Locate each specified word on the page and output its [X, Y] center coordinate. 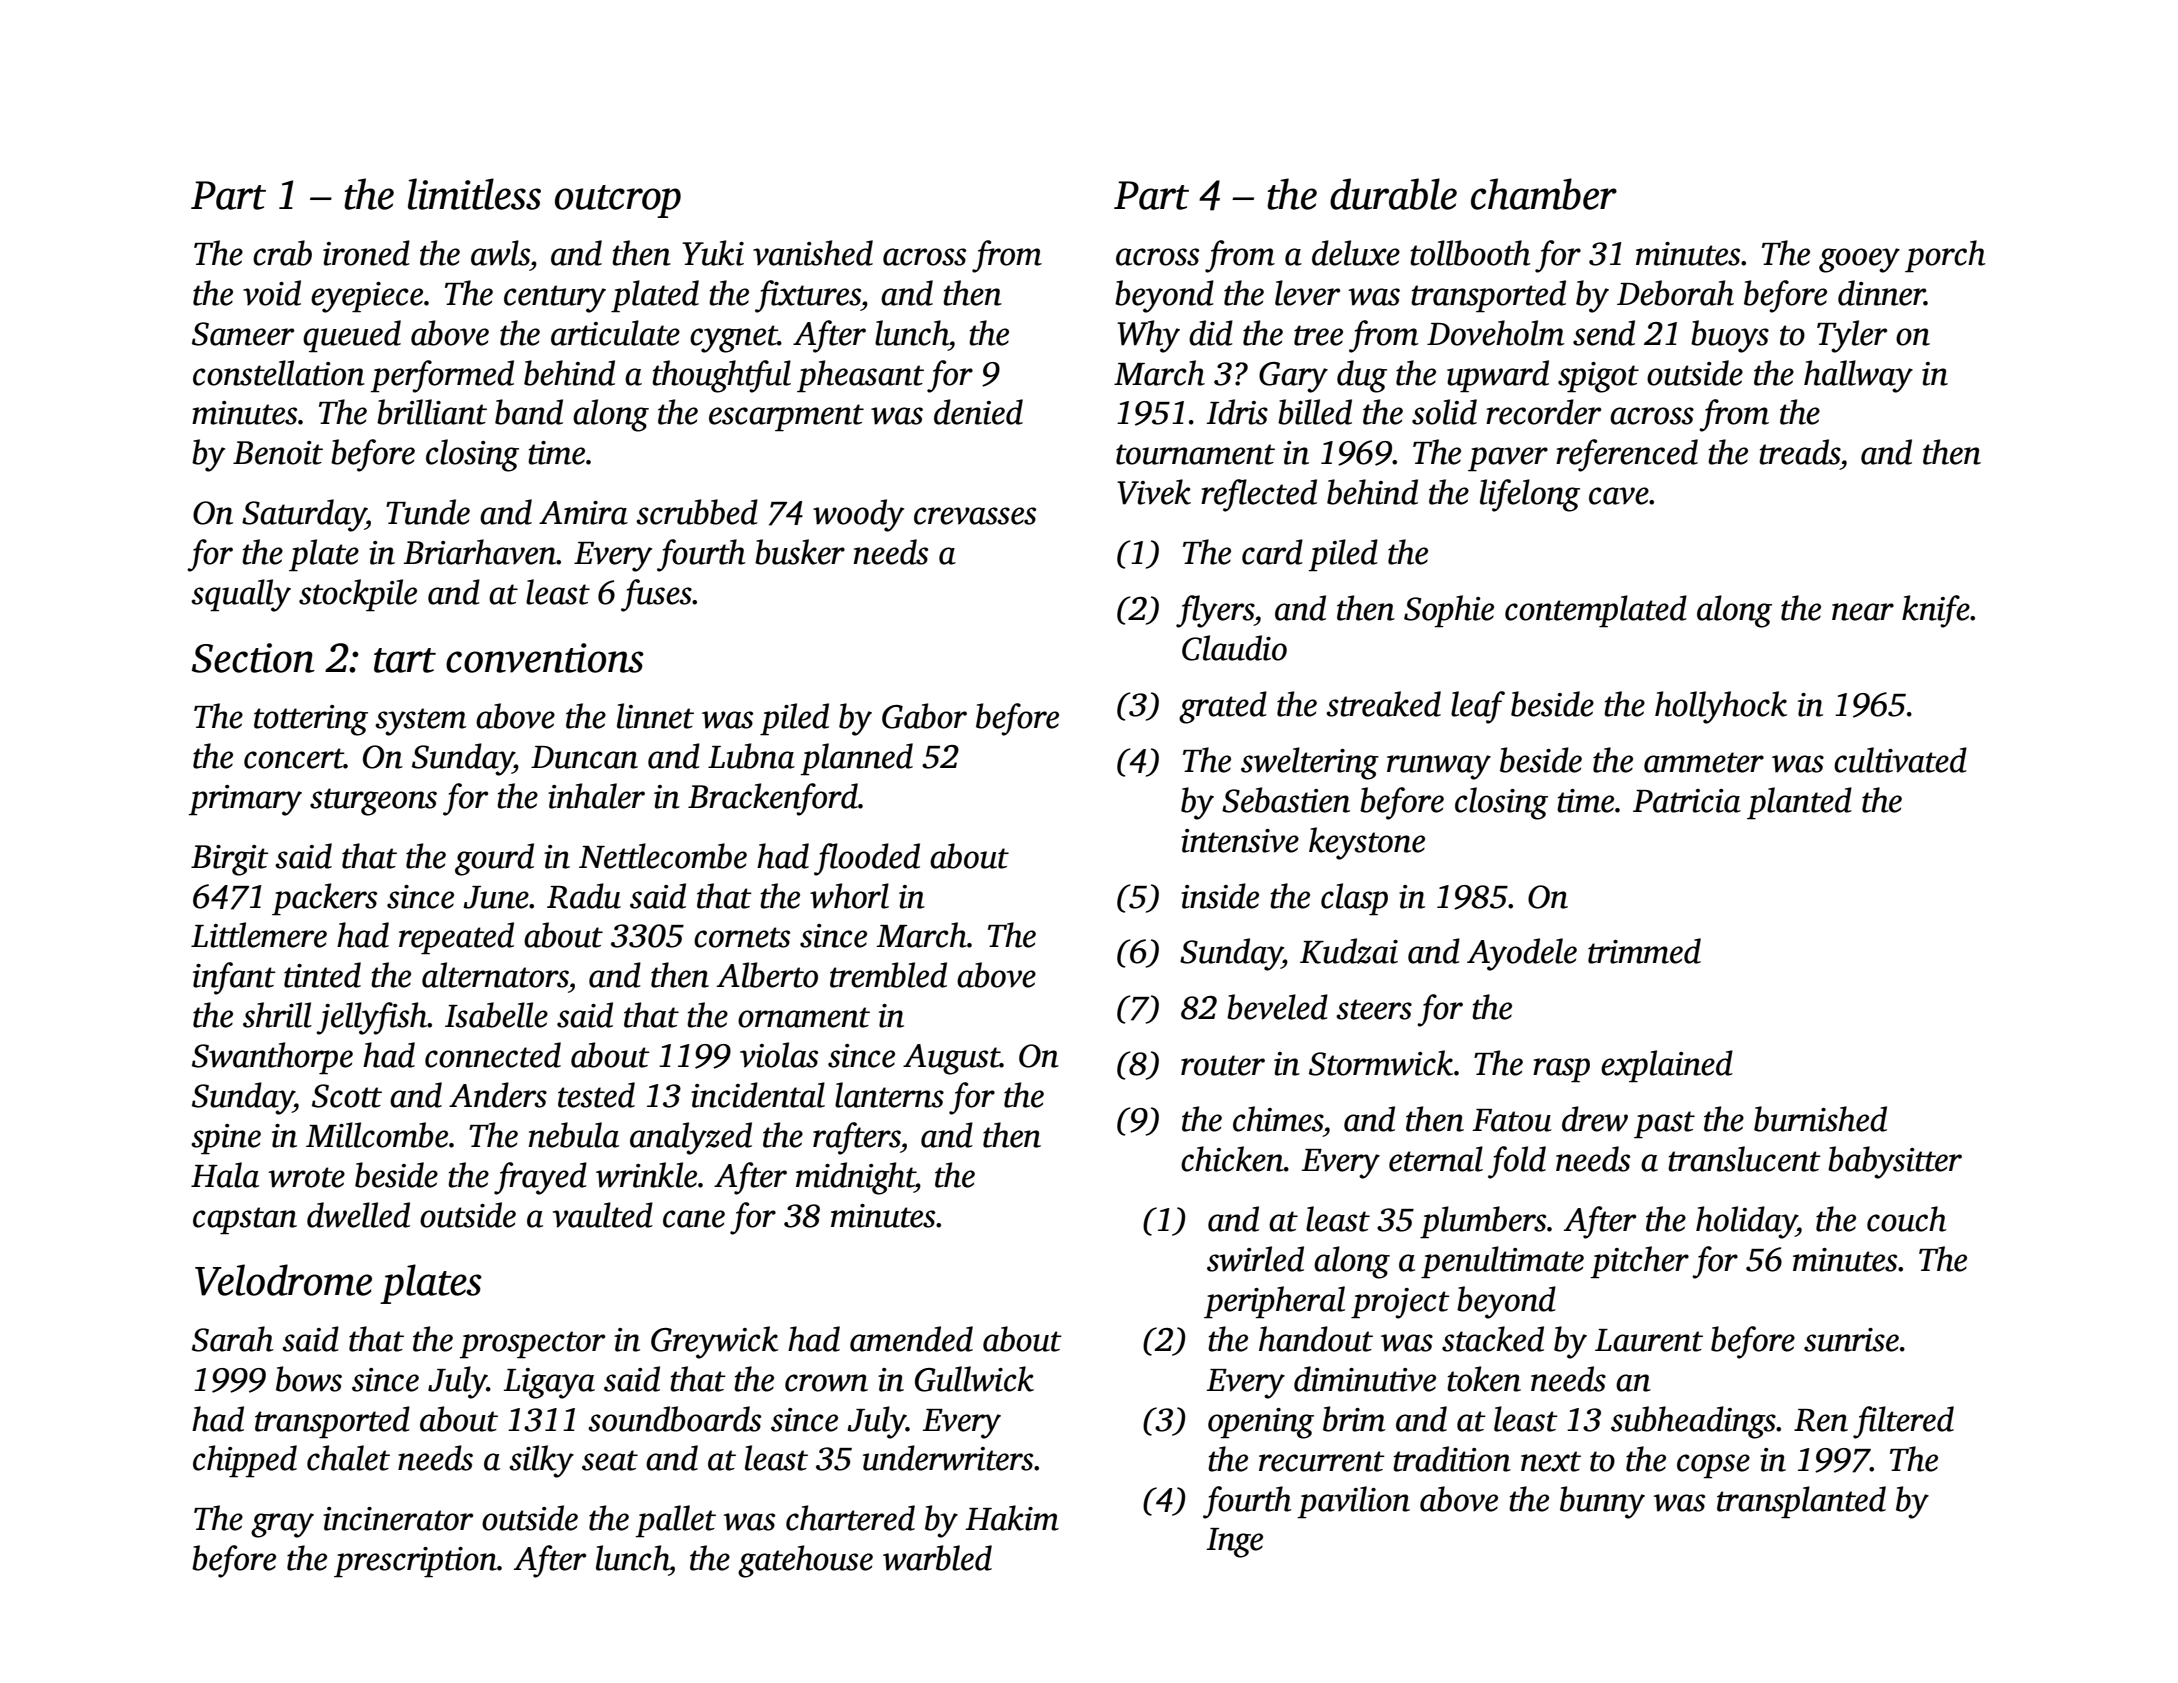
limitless [474, 194]
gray [282, 1525]
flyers [1215, 611]
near [1863, 612]
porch [1945, 256]
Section [253, 658]
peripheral [1274, 1302]
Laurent [1649, 1340]
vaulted [603, 1215]
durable [1393, 194]
